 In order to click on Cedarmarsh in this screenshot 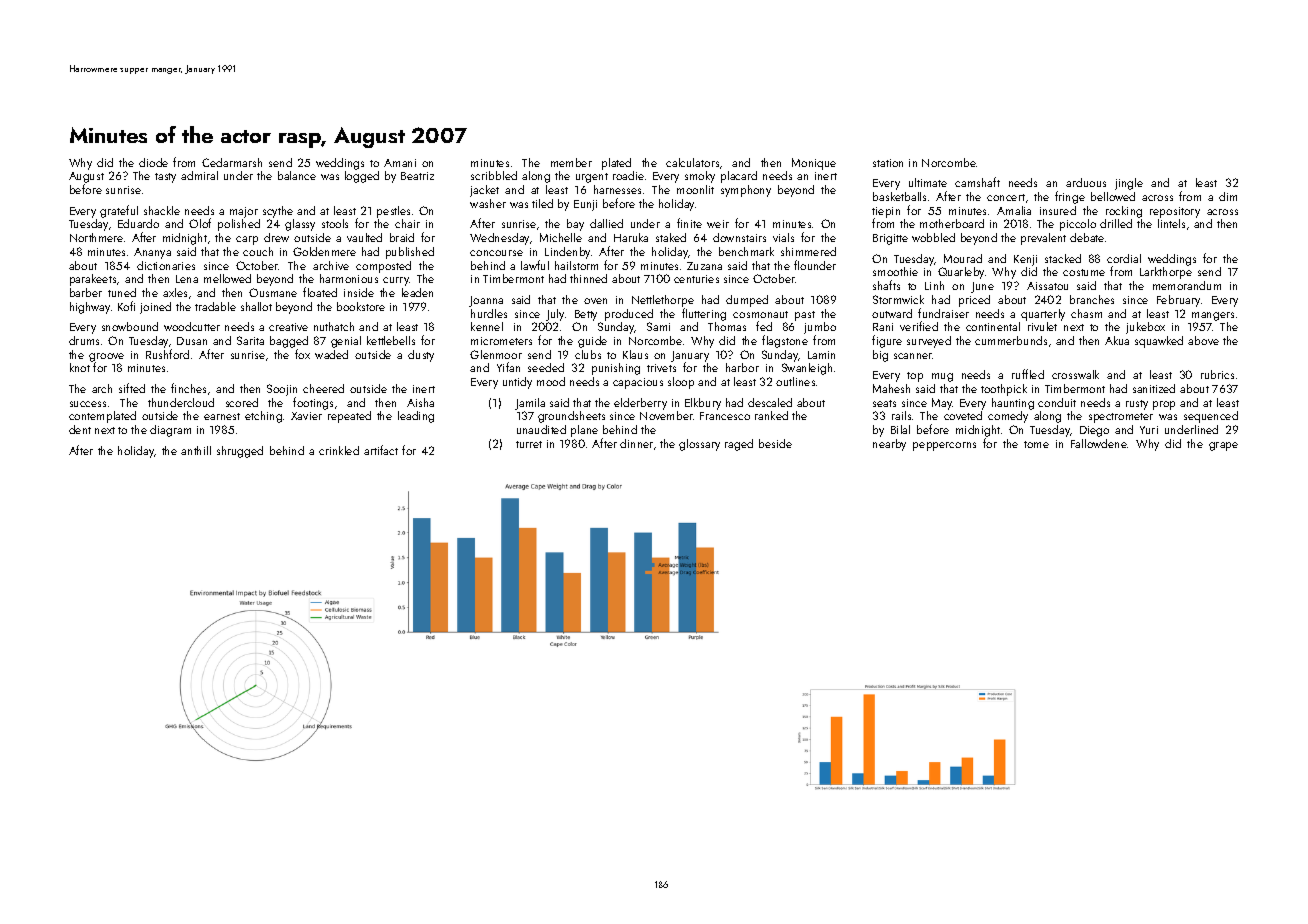, I will do `click(232, 162)`.
